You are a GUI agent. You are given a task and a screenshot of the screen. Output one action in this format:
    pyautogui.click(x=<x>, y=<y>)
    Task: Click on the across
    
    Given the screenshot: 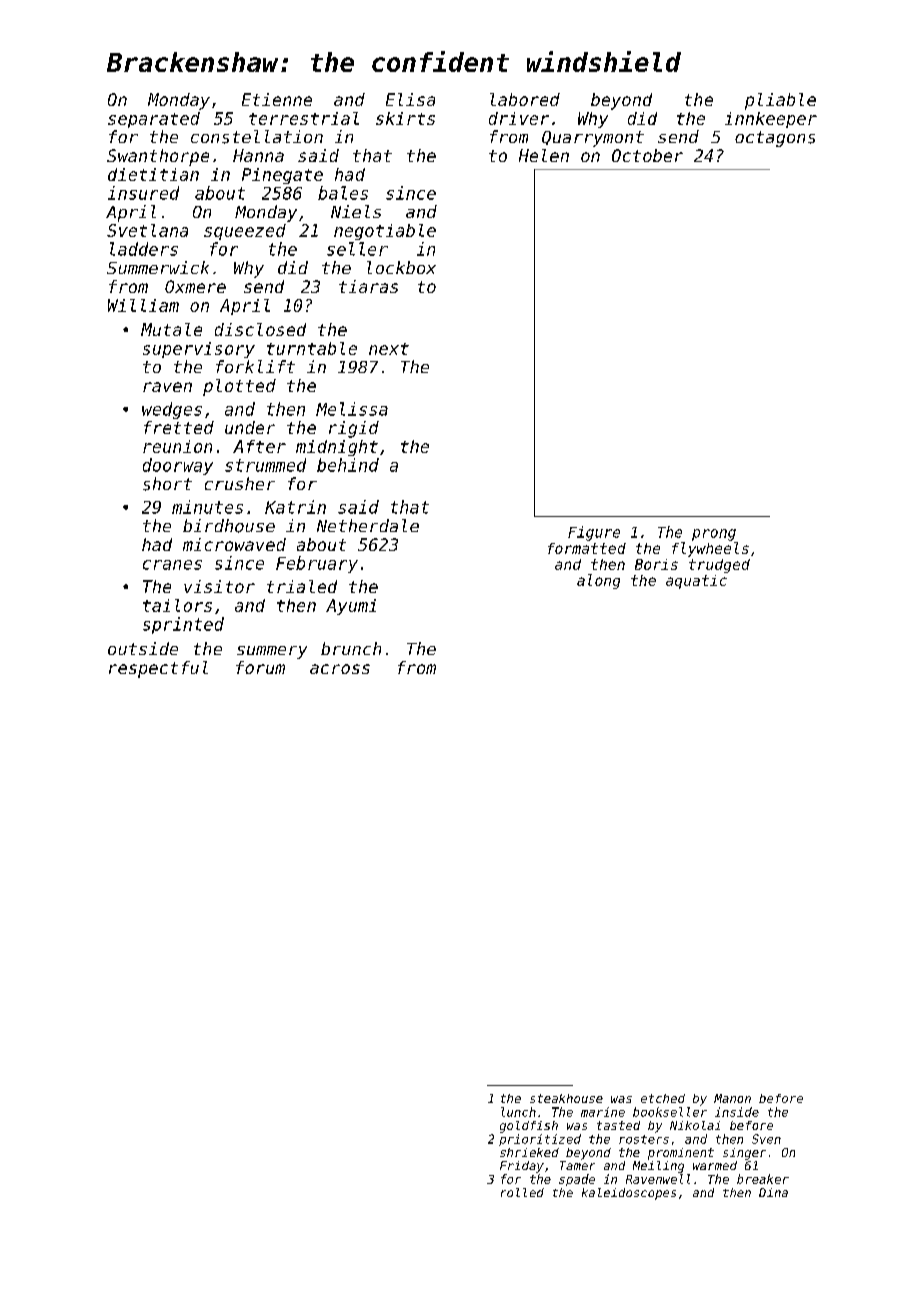 What is the action you would take?
    pyautogui.click(x=340, y=669)
